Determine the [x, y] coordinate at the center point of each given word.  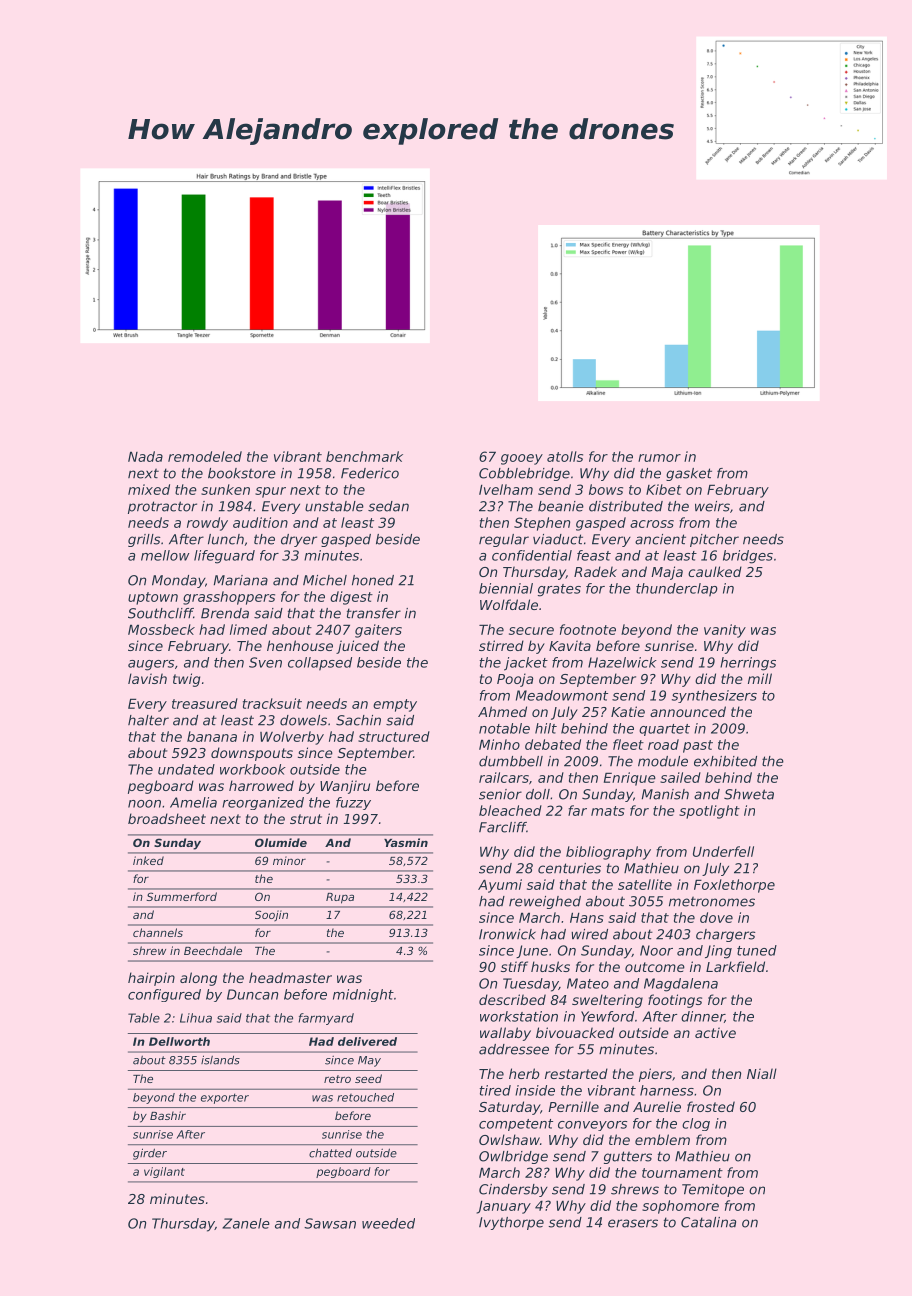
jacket [526, 664]
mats [608, 811]
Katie [628, 711]
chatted [330, 1153]
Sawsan [330, 1223]
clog [696, 1124]
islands [220, 1060]
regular [504, 540]
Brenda [225, 613]
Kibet [664, 489]
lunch [226, 539]
